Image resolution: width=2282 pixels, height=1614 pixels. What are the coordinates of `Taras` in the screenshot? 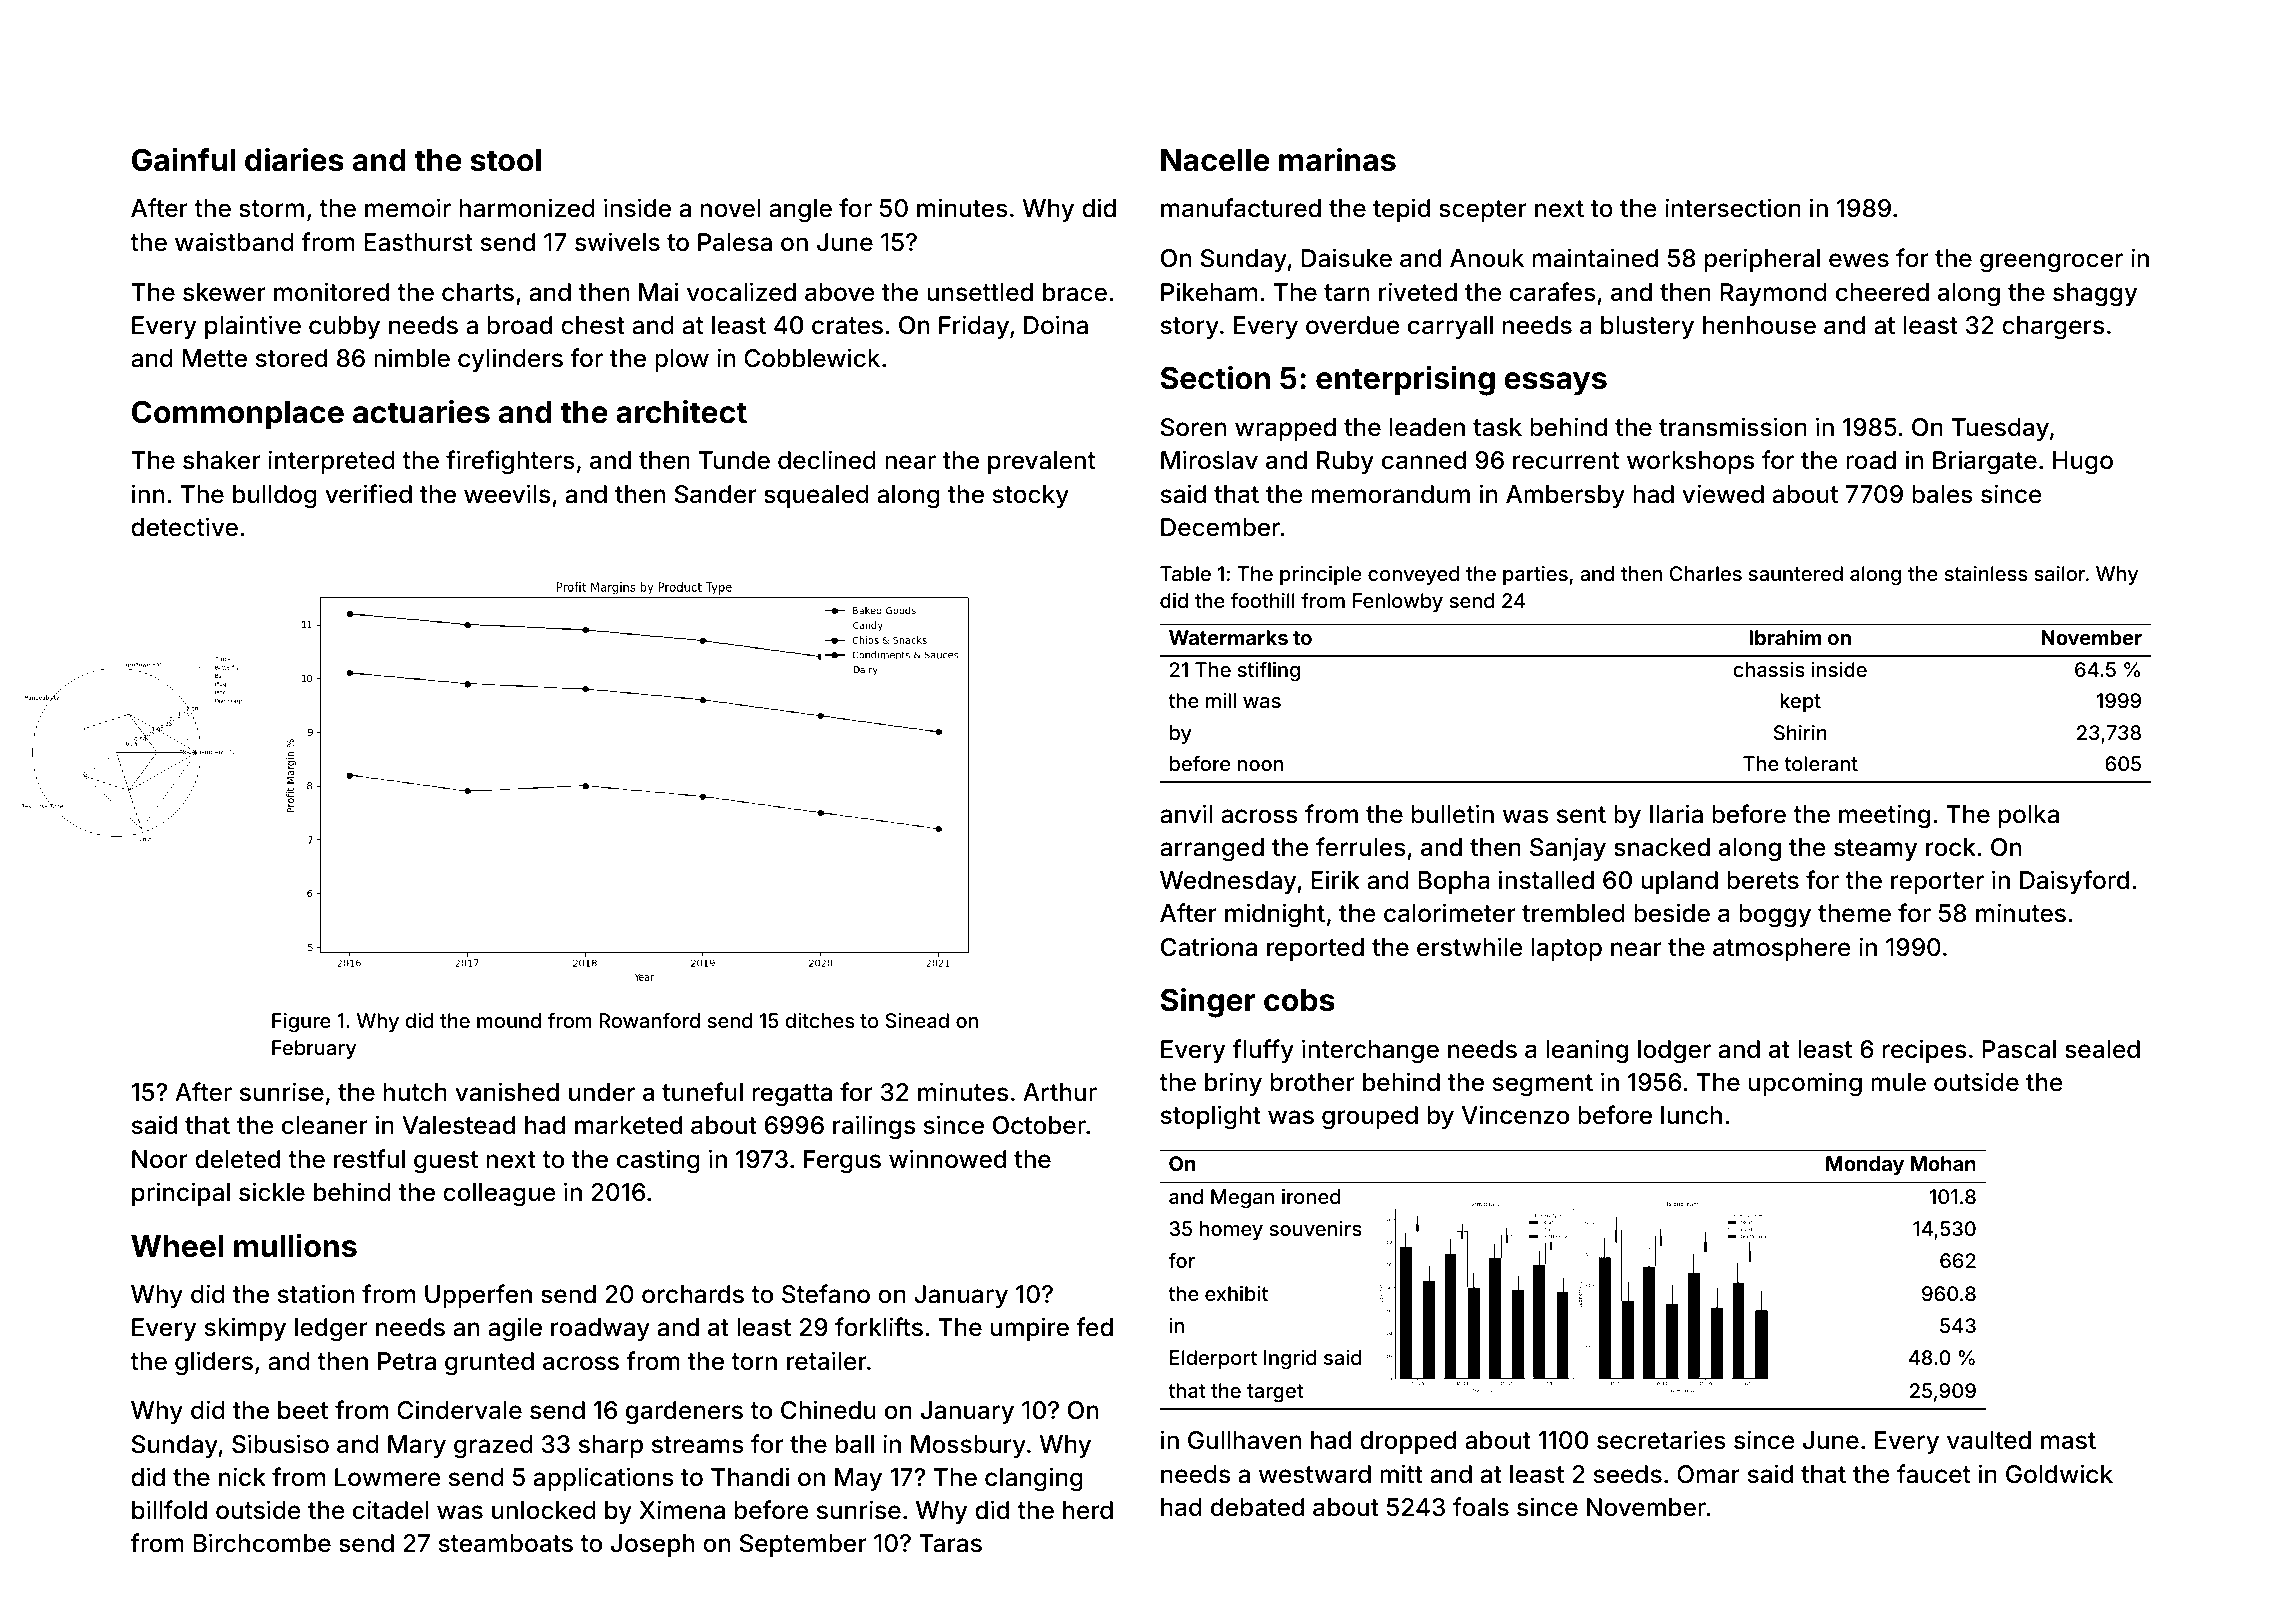 It's located at (950, 1543).
